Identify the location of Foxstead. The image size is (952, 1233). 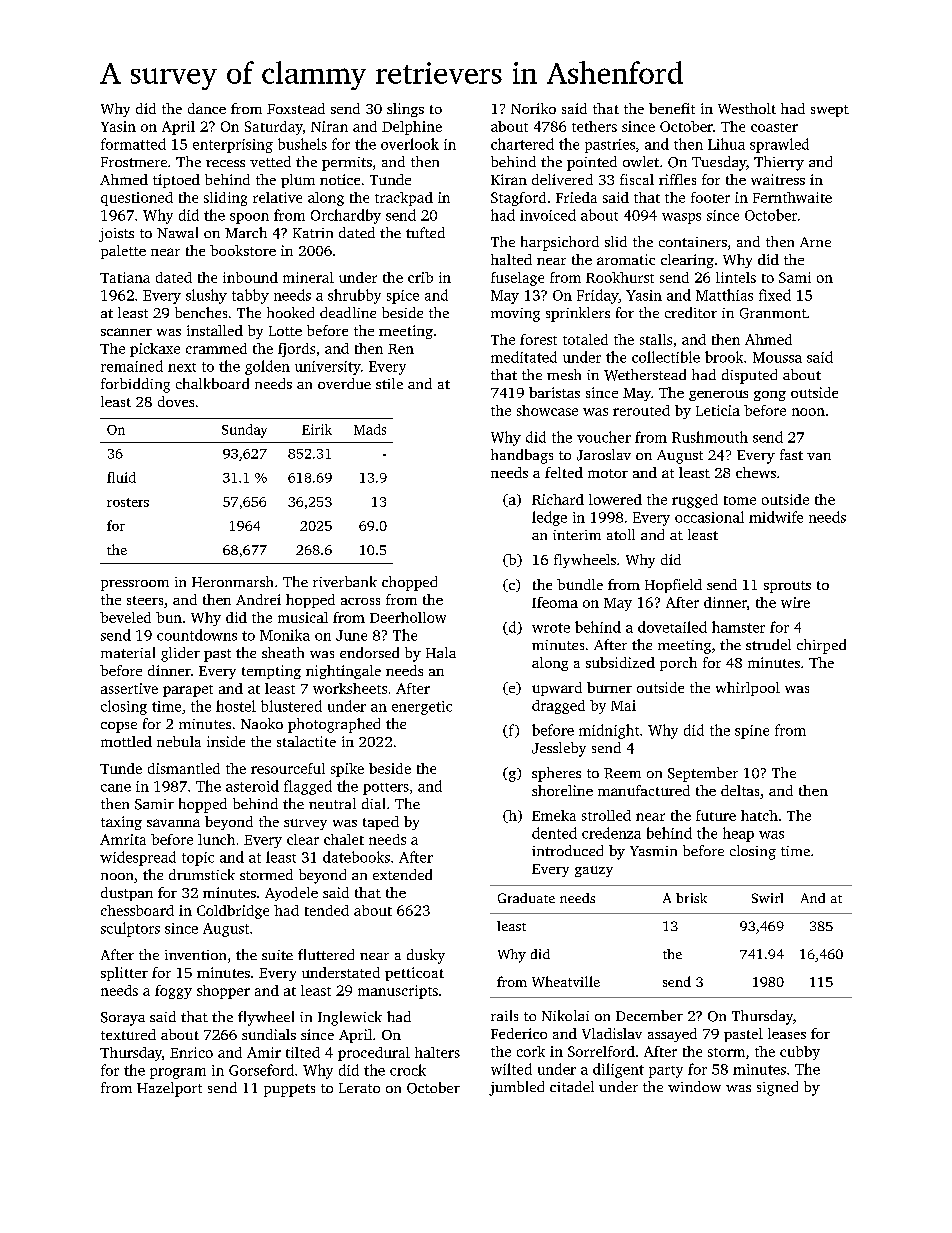
(296, 108).
